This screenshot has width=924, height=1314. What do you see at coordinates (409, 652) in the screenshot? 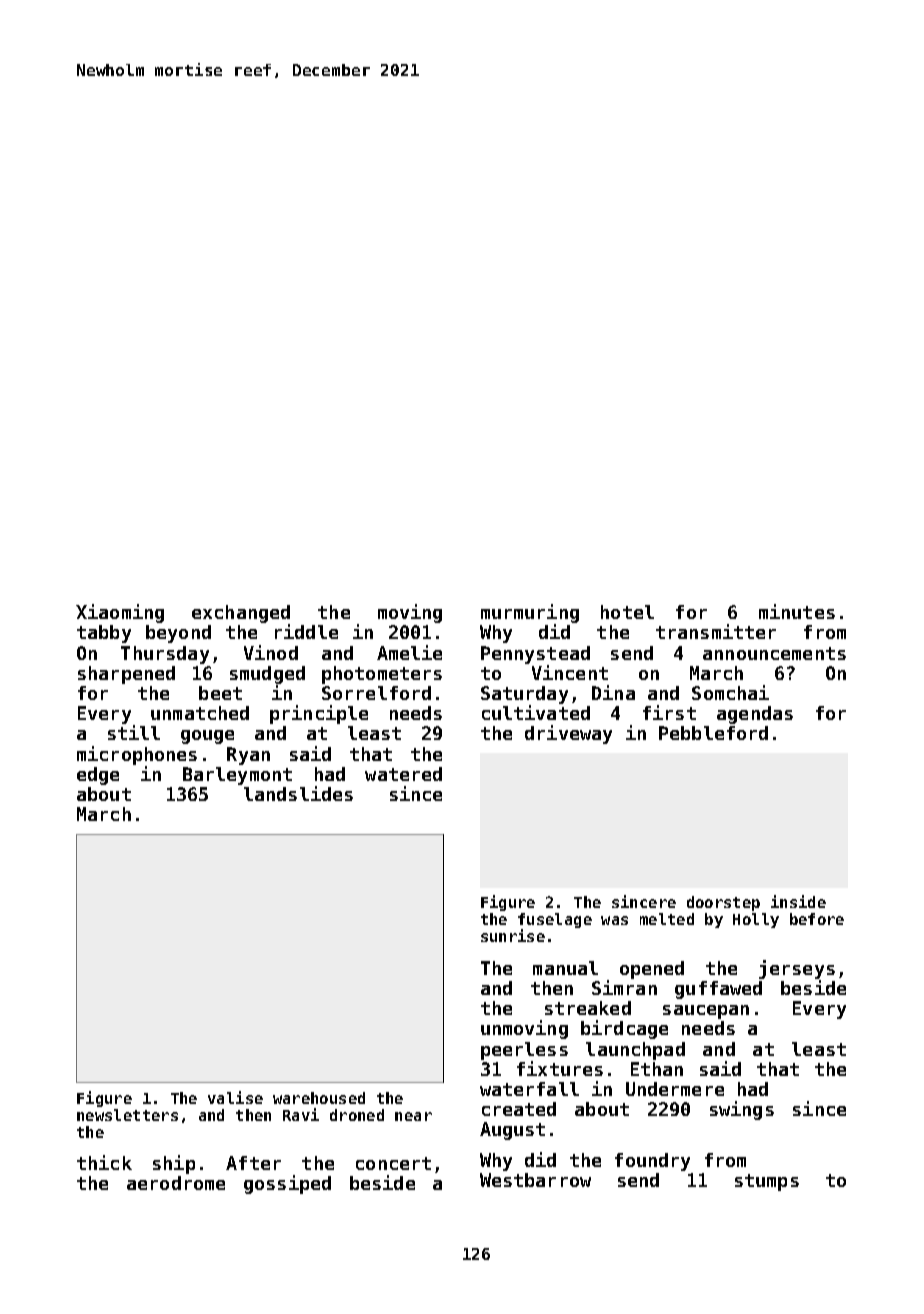
I see `Amelie` at bounding box center [409, 652].
